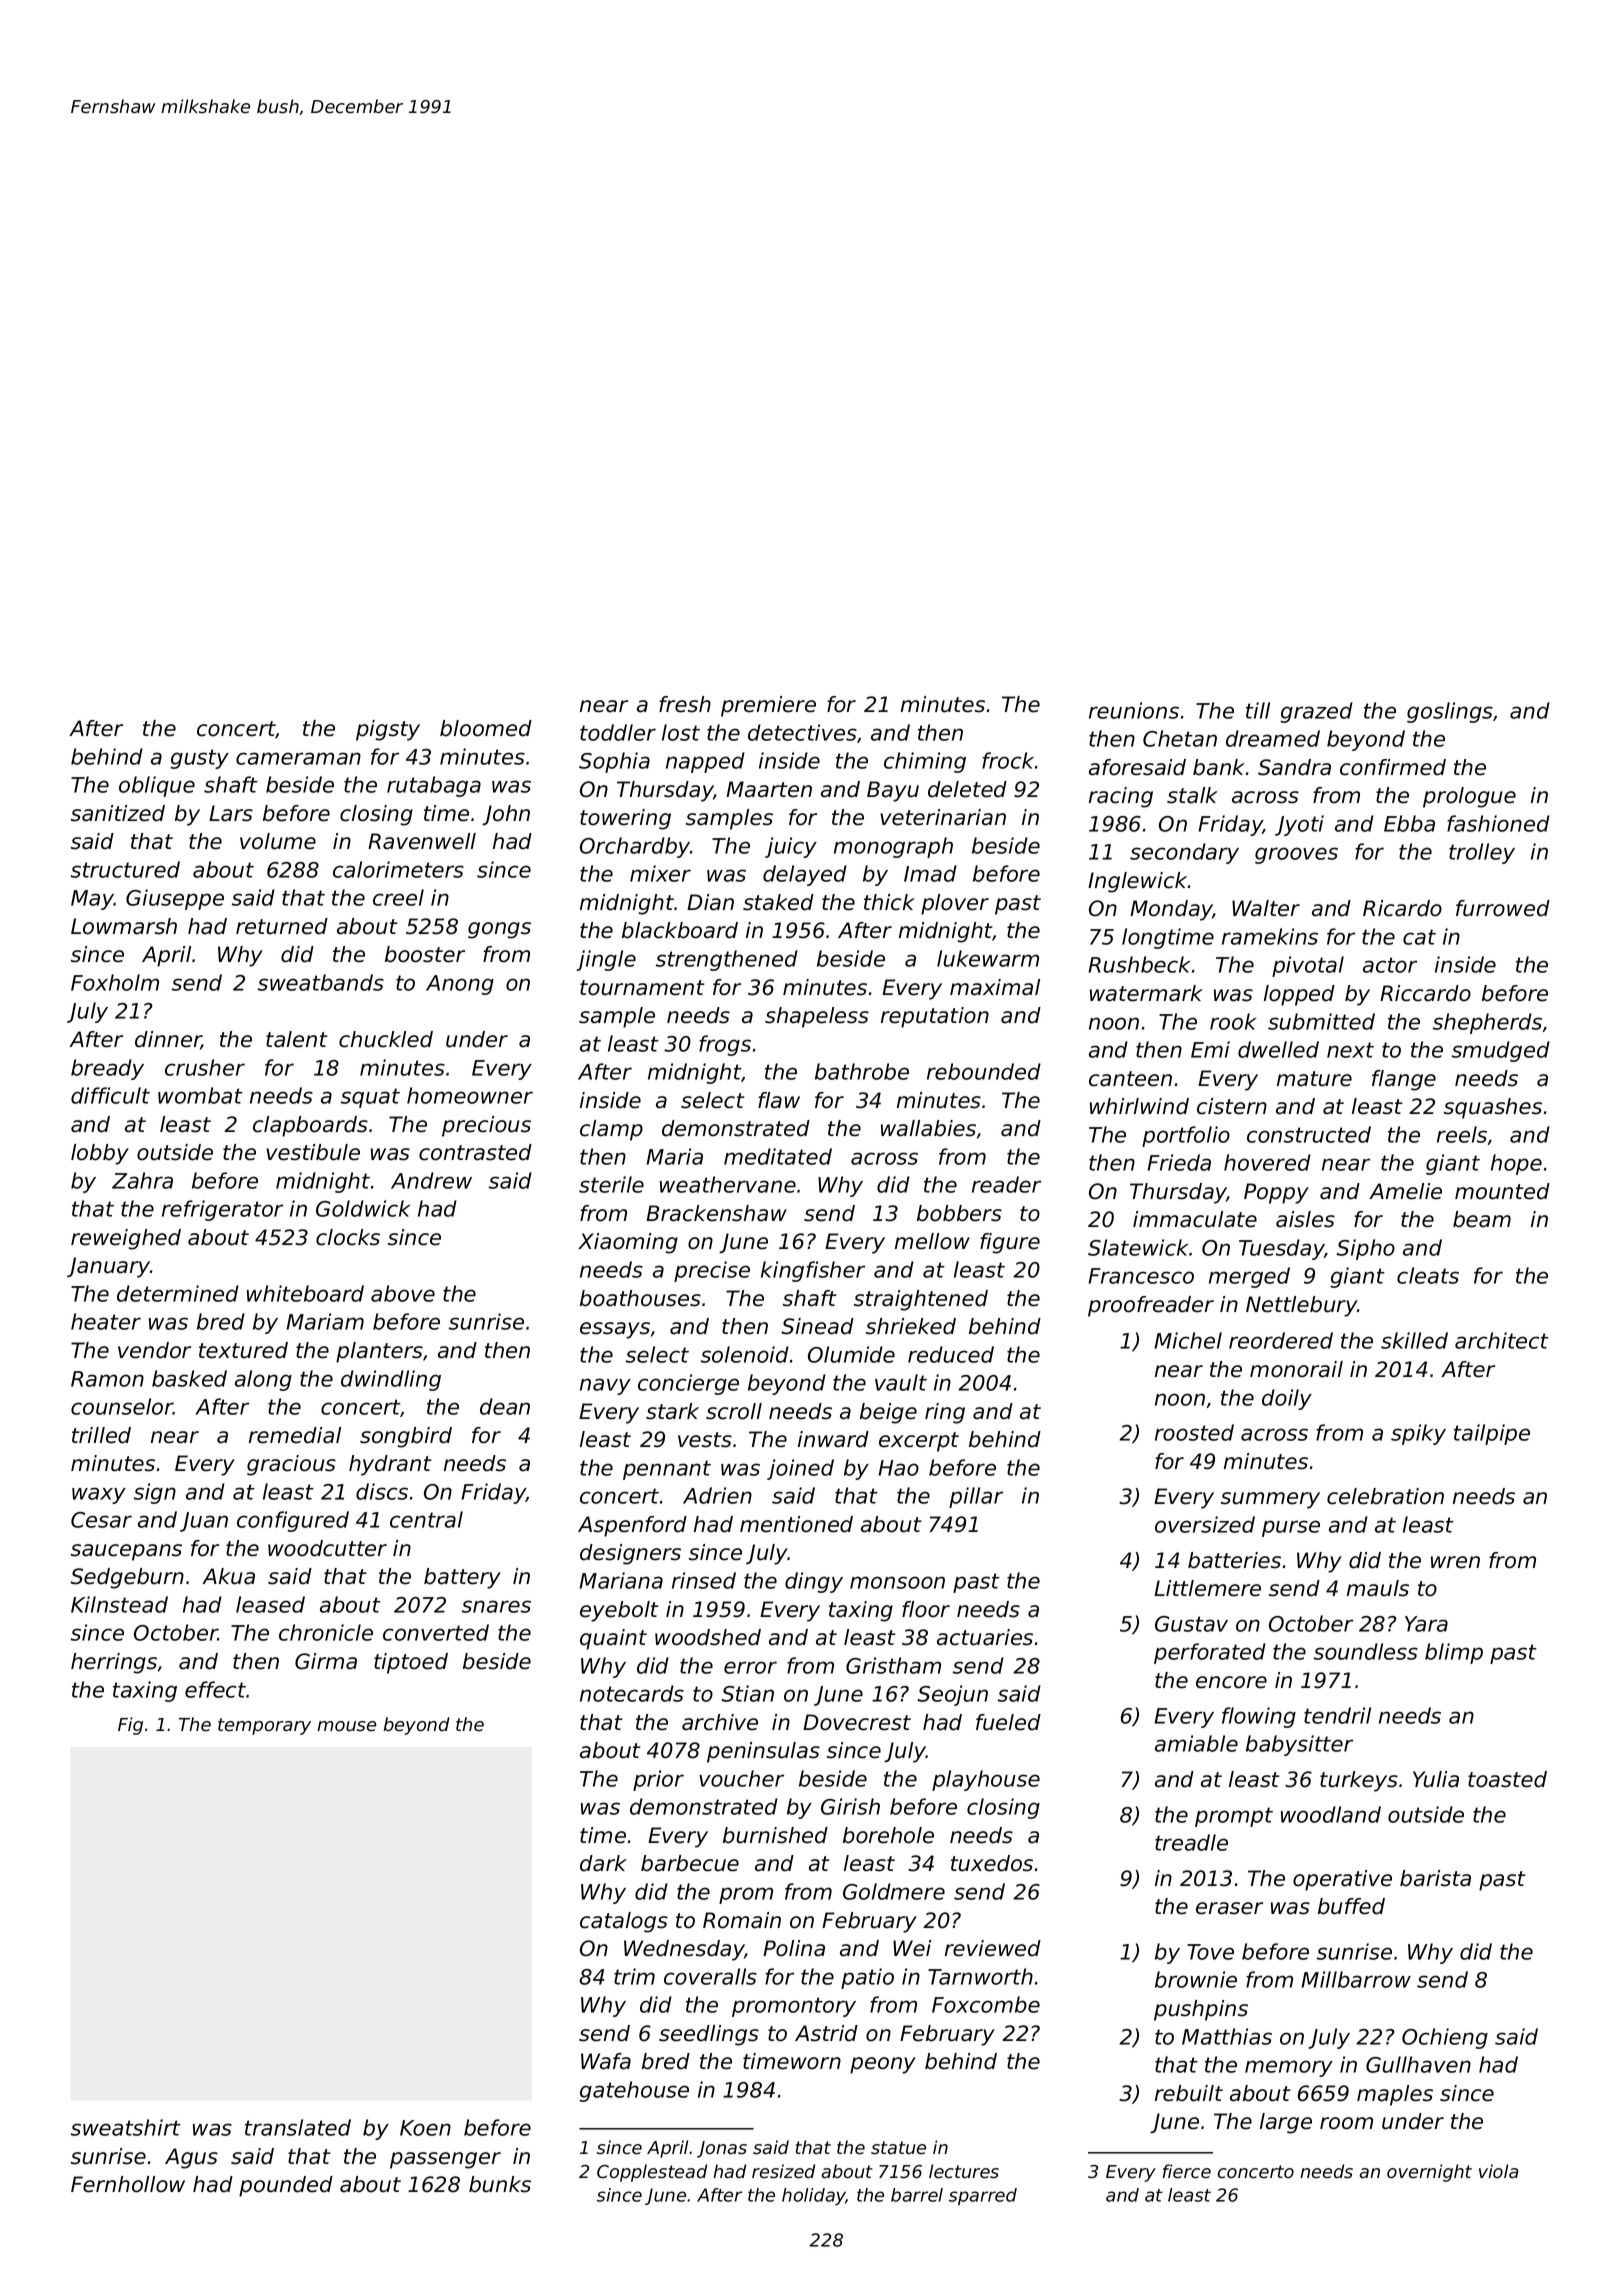  Describe the element at coordinates (500, 2184) in the screenshot. I see `bunks` at that location.
